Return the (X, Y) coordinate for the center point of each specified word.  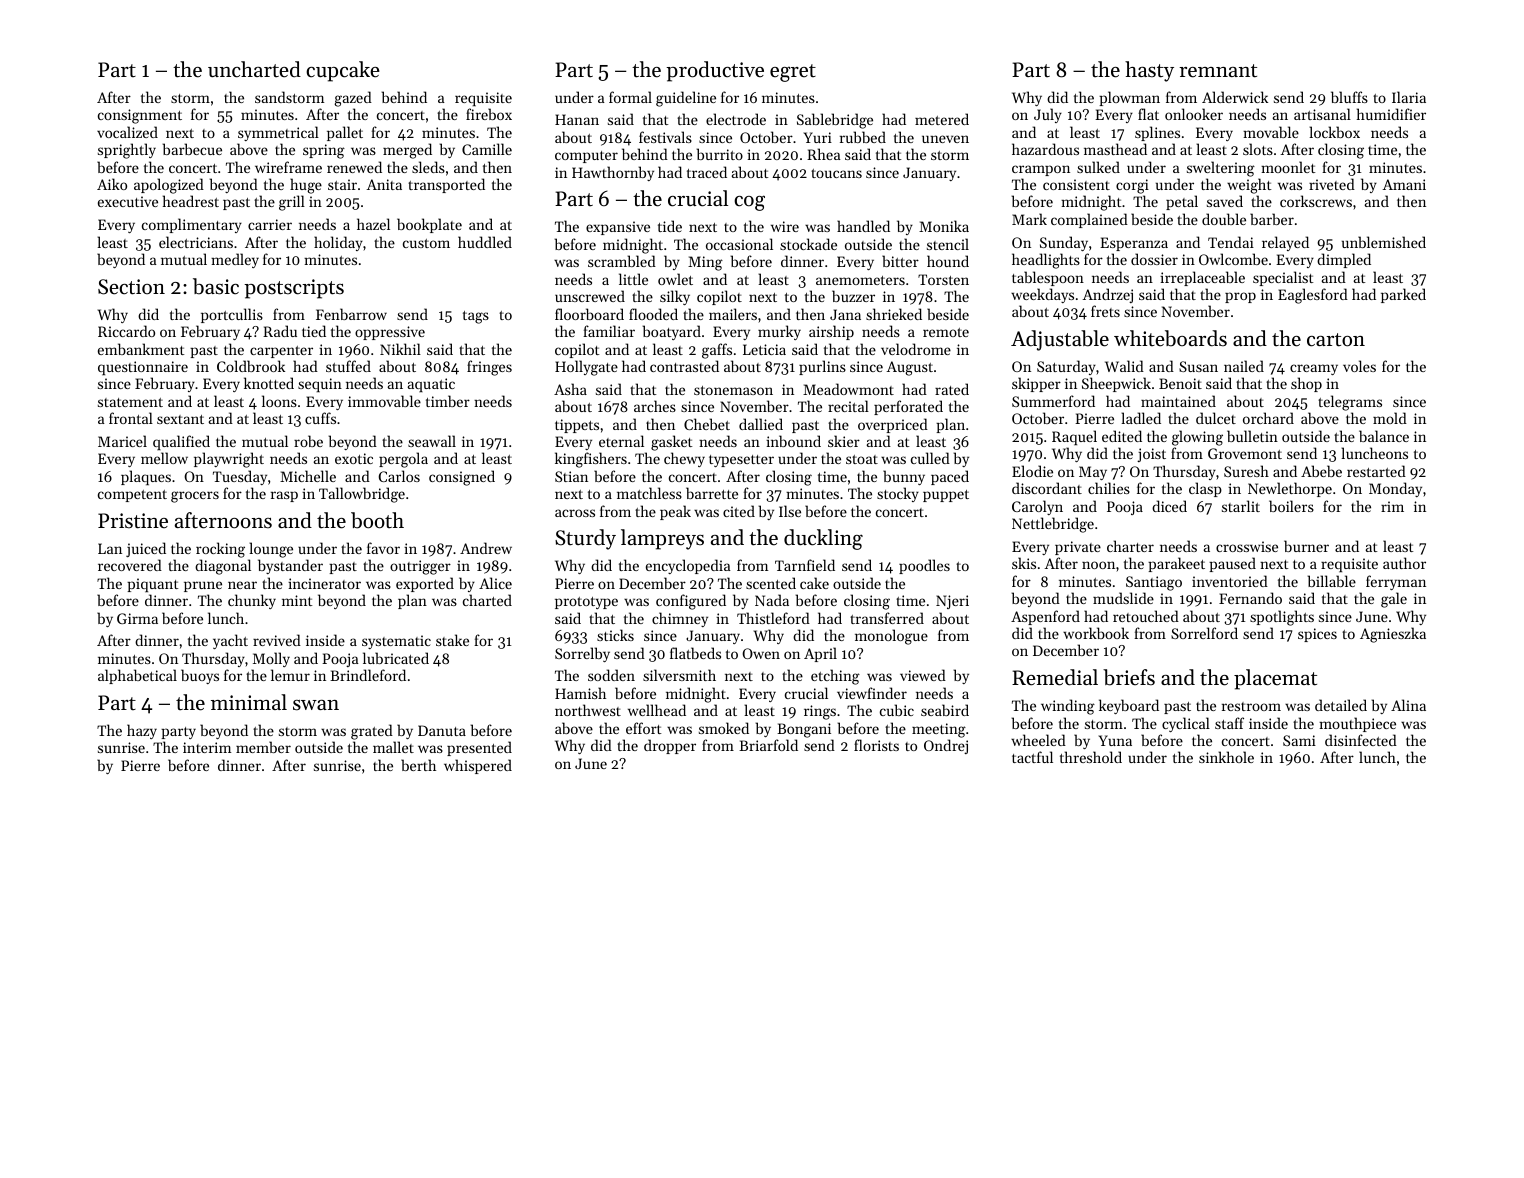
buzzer (853, 296)
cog (749, 203)
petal (1182, 202)
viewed (923, 675)
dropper (670, 746)
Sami (1299, 740)
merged (407, 151)
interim (207, 747)
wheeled (1038, 740)
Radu (280, 331)
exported (425, 584)
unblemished (1384, 242)
